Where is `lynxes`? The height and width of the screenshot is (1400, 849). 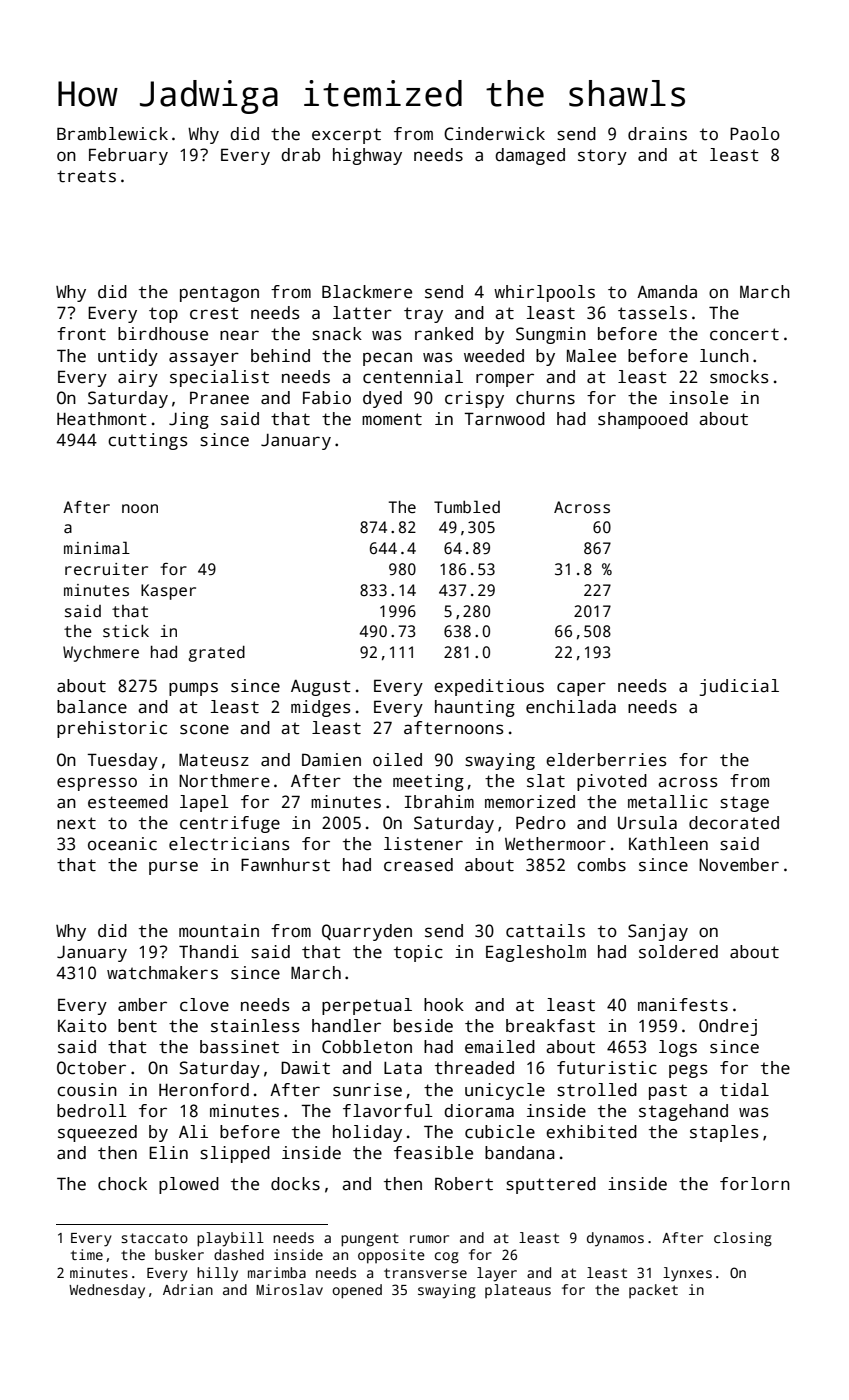 lynxes is located at coordinates (687, 1274).
